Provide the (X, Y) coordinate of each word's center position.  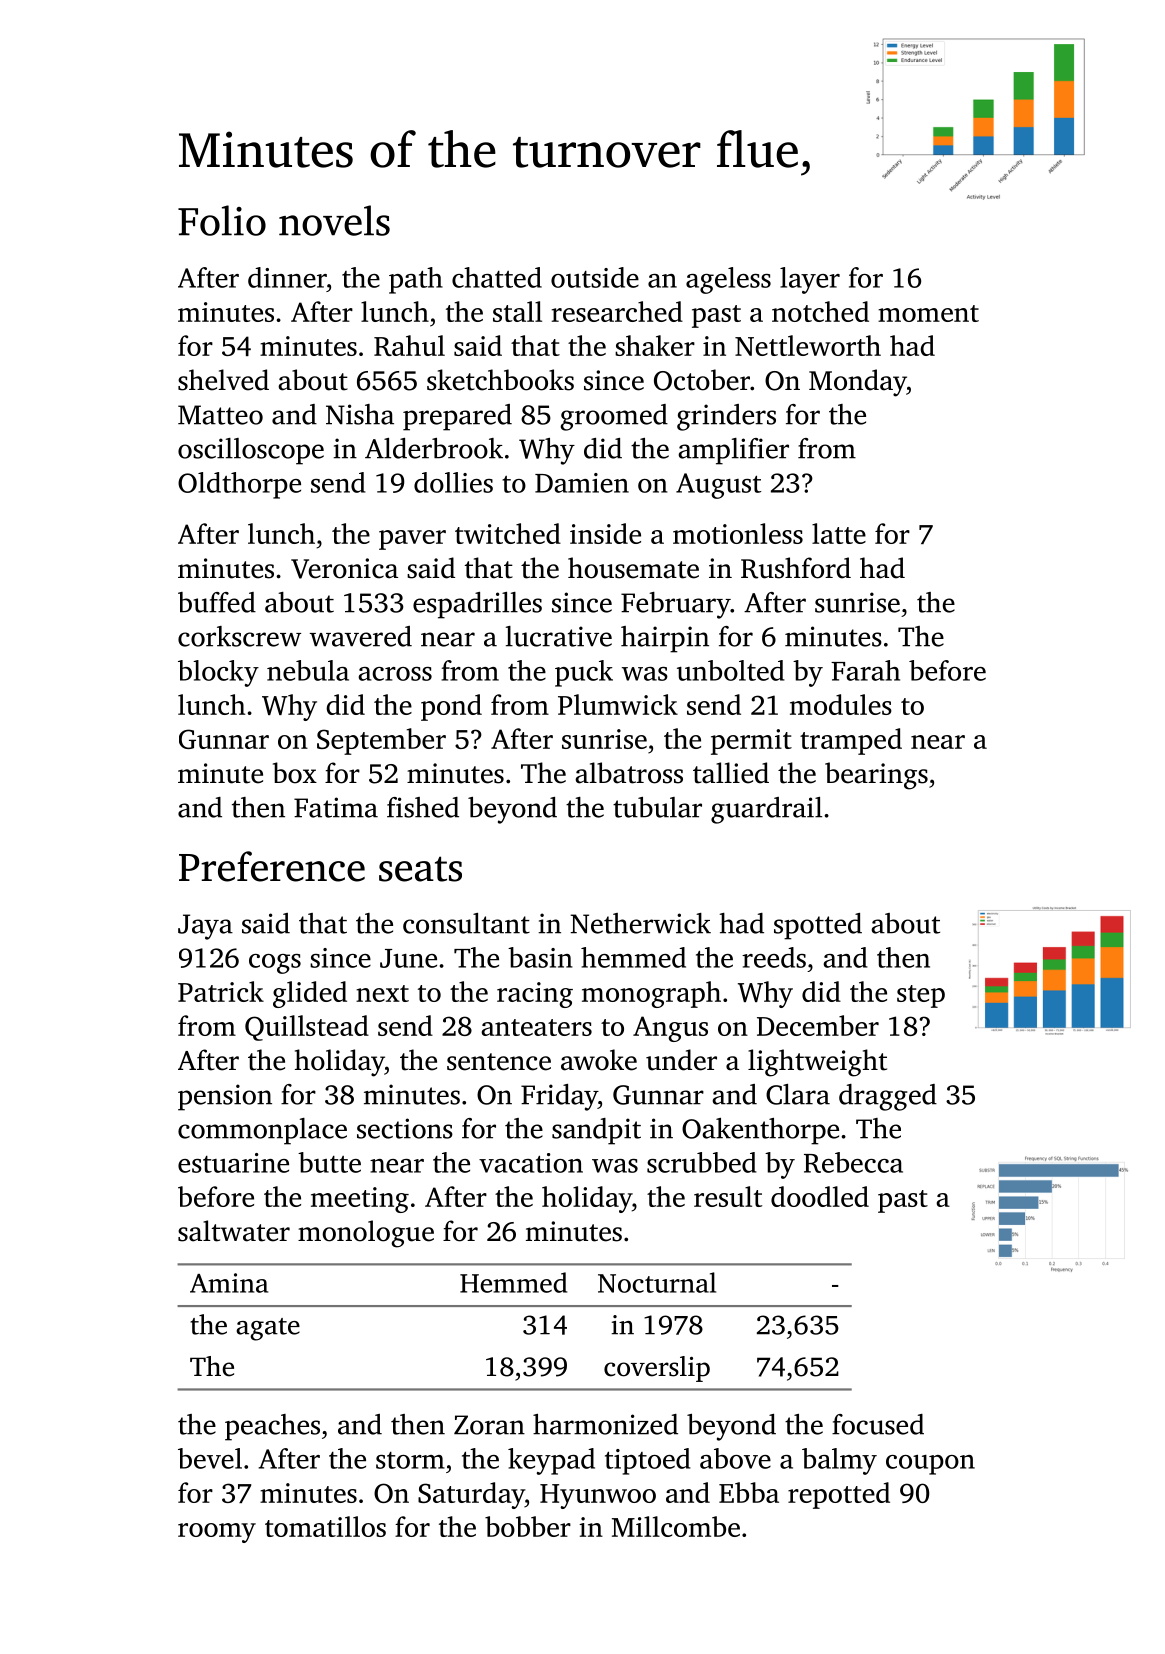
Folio (222, 220)
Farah (865, 670)
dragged (888, 1097)
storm (410, 1460)
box (295, 773)
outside (595, 277)
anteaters (536, 1027)
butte (329, 1162)
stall (517, 311)
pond (451, 707)
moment (928, 313)
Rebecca (853, 1162)
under (681, 1060)
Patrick (221, 991)
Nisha (360, 414)
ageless (728, 280)
